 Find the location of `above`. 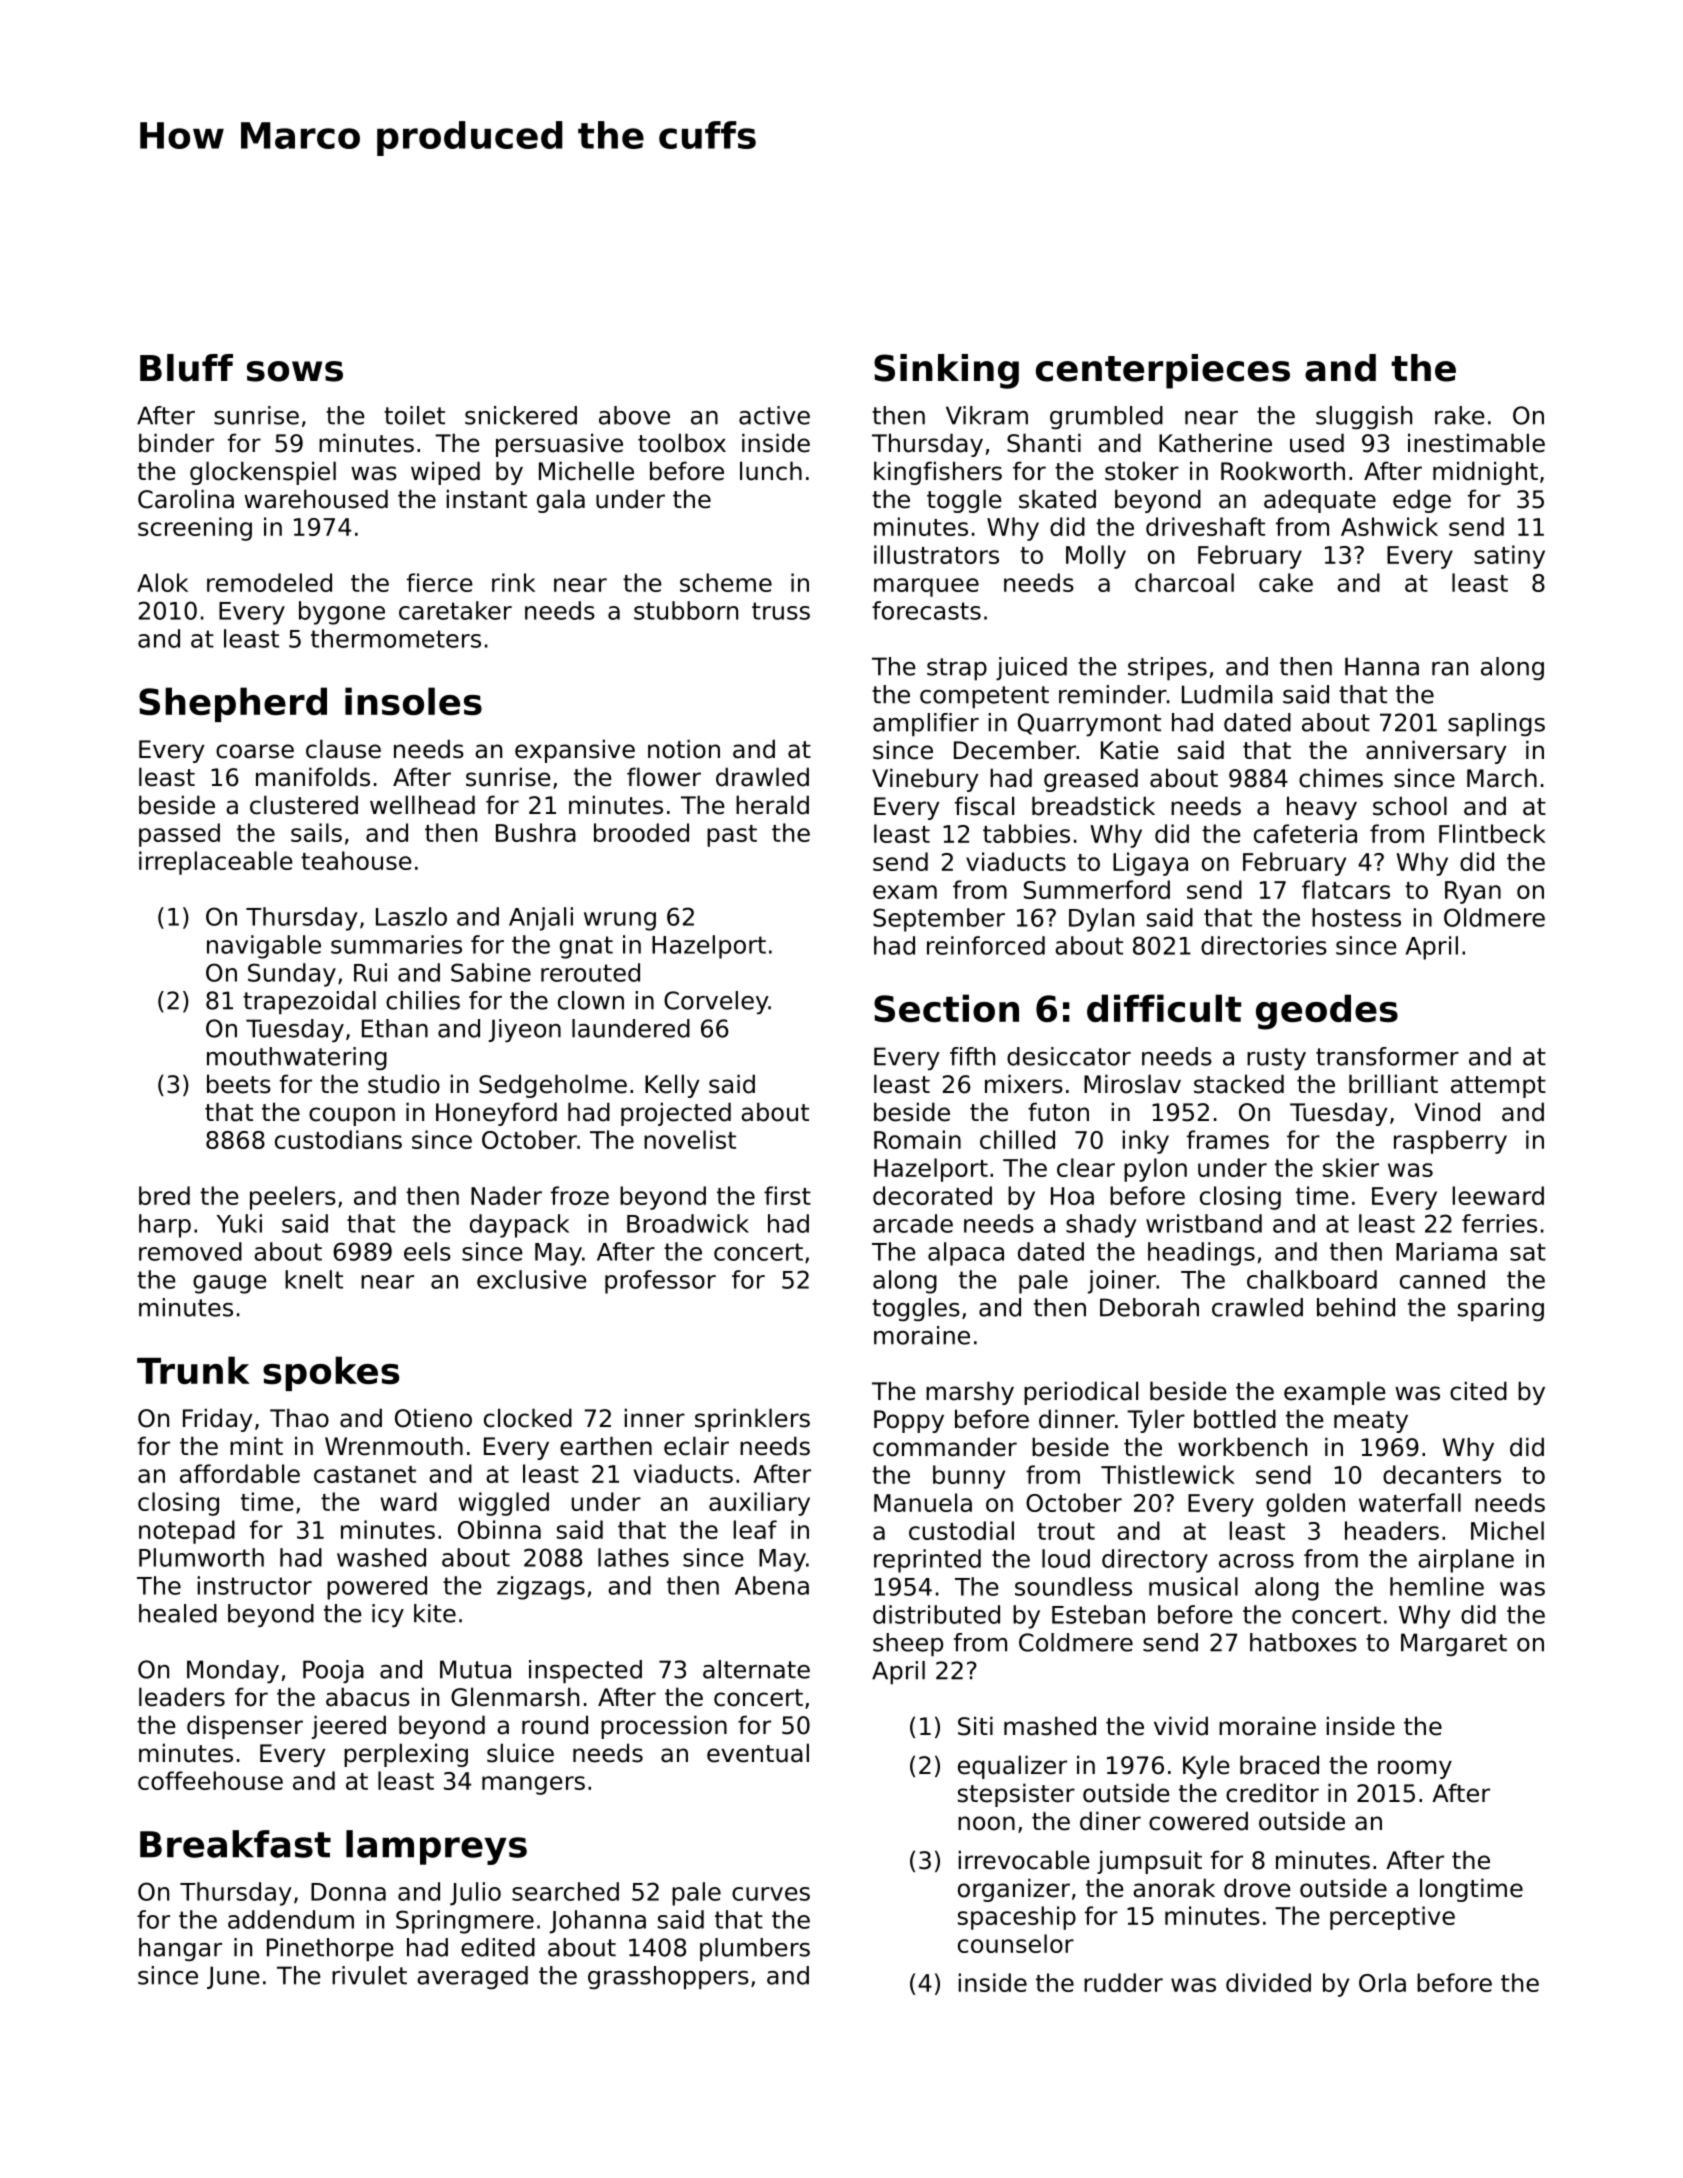

above is located at coordinates (634, 415).
